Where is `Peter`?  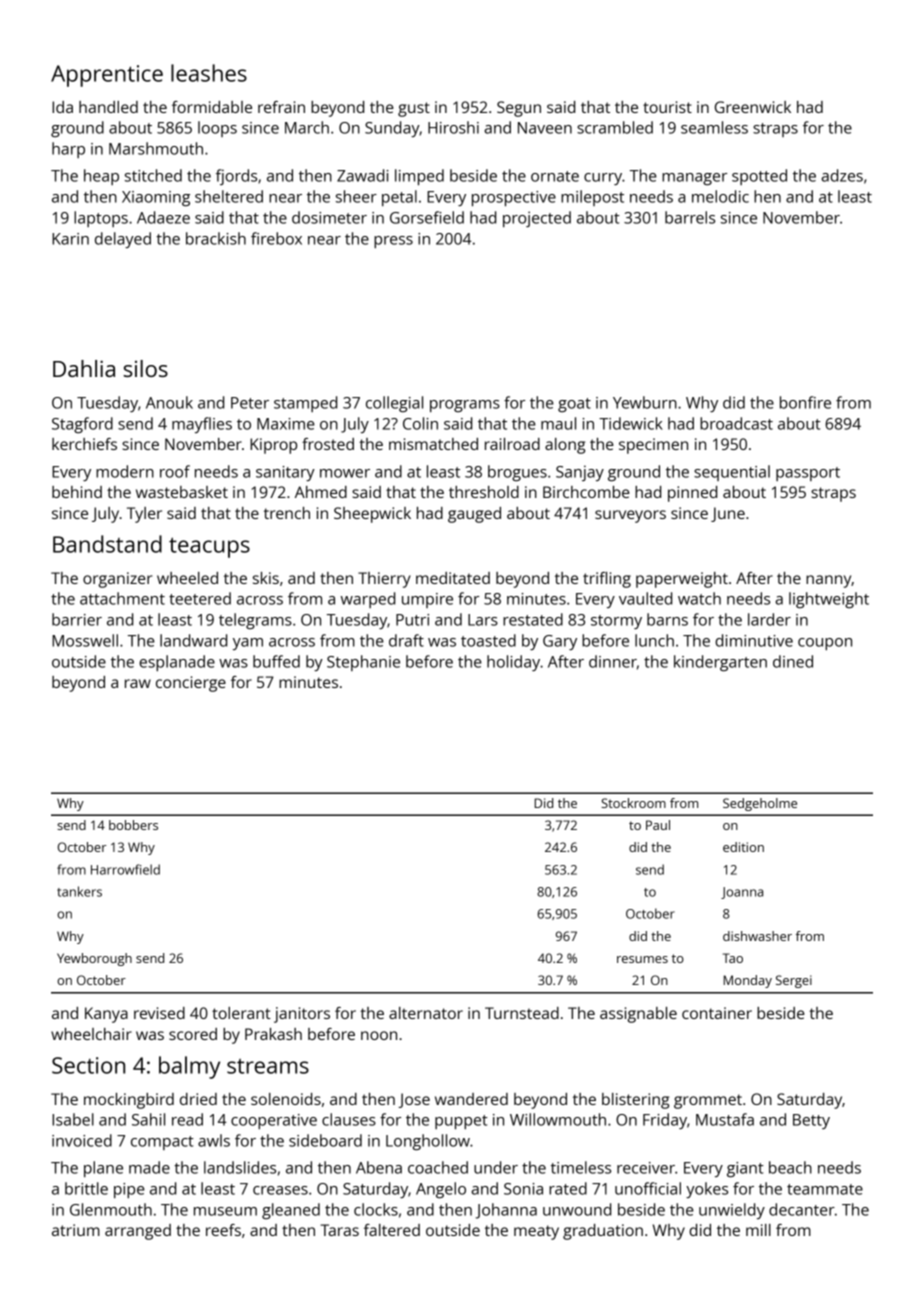
Peter is located at coordinates (250, 403).
